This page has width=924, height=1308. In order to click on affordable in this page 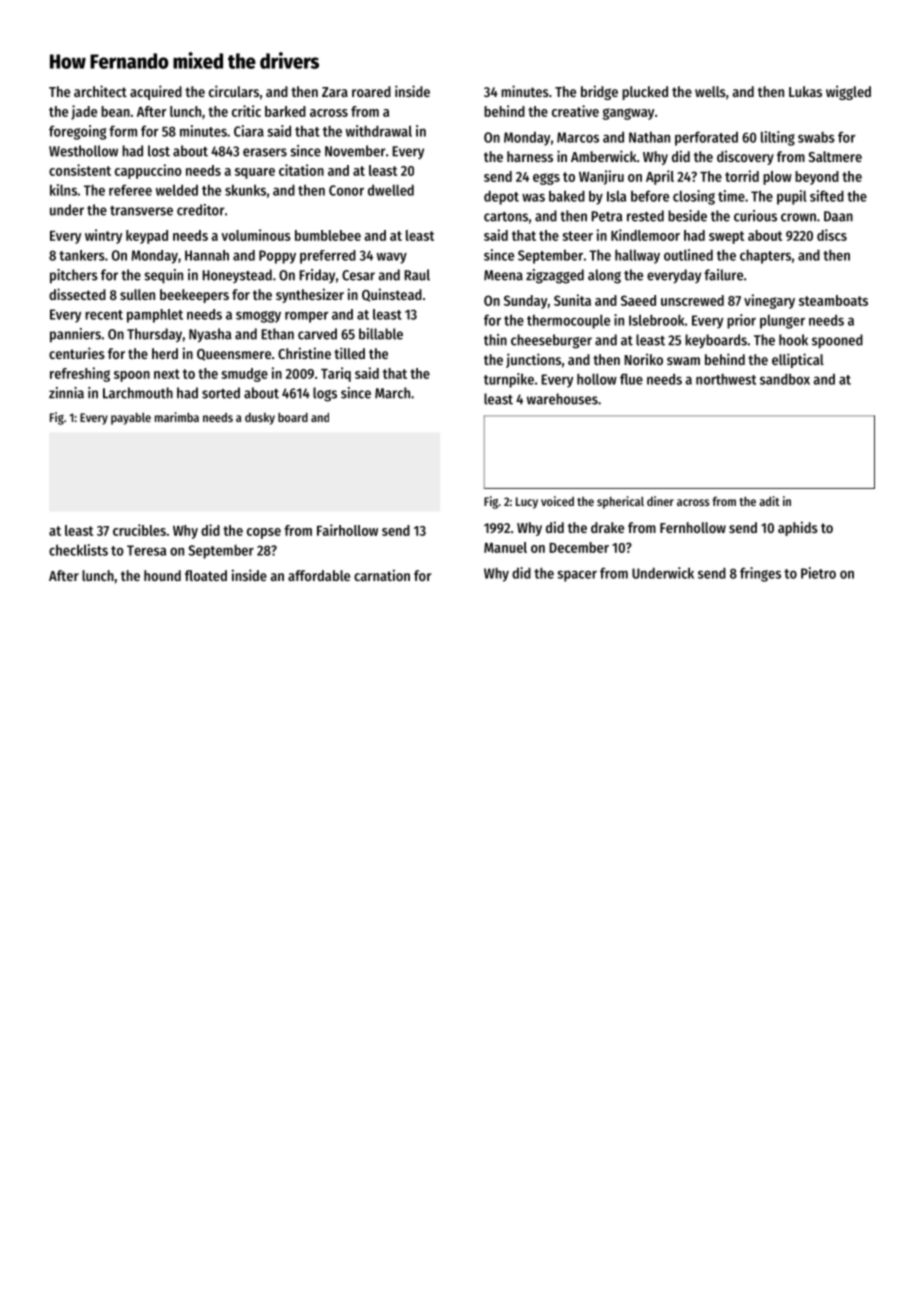, I will do `click(319, 575)`.
